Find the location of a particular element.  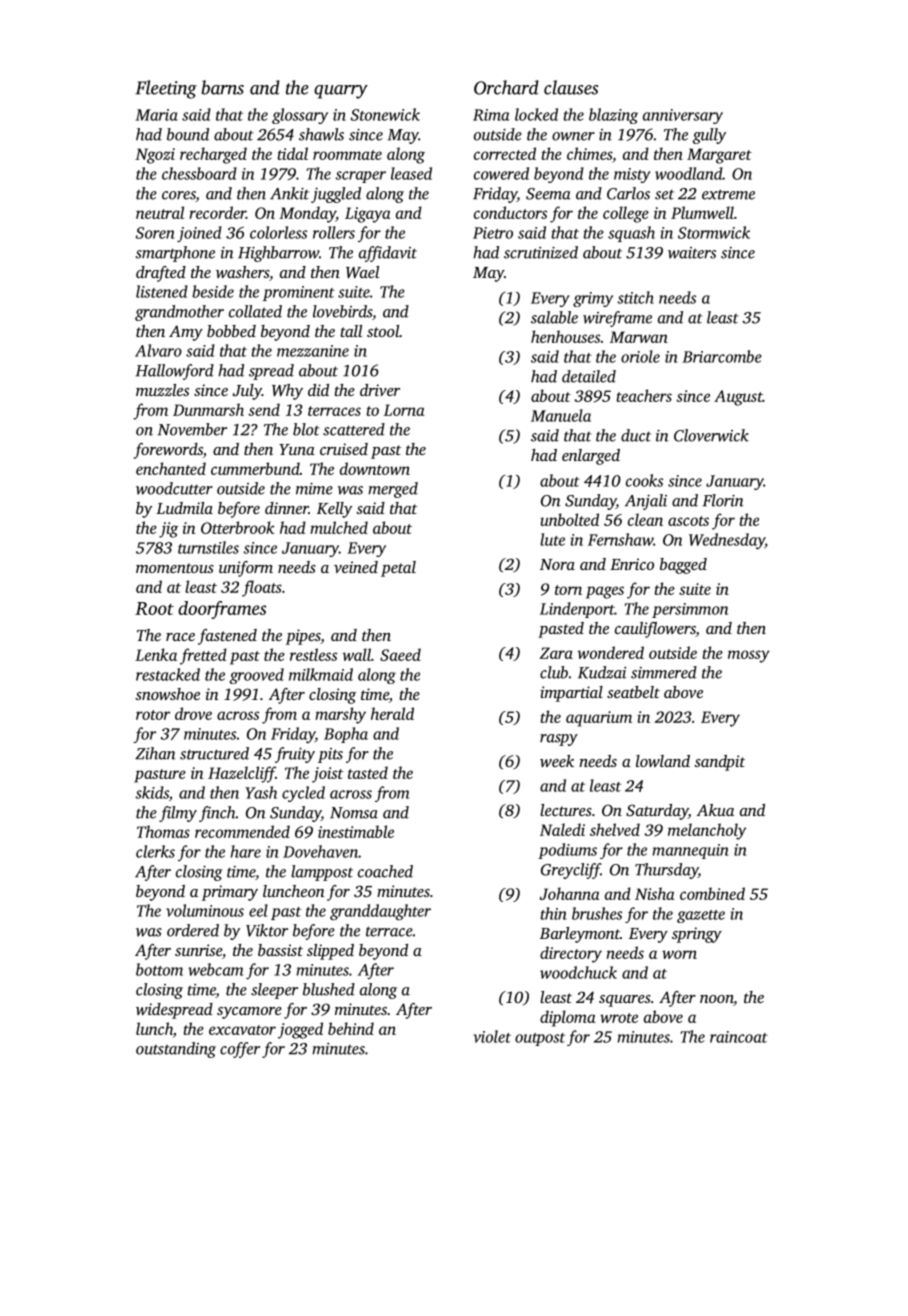

detailed is located at coordinates (589, 376).
